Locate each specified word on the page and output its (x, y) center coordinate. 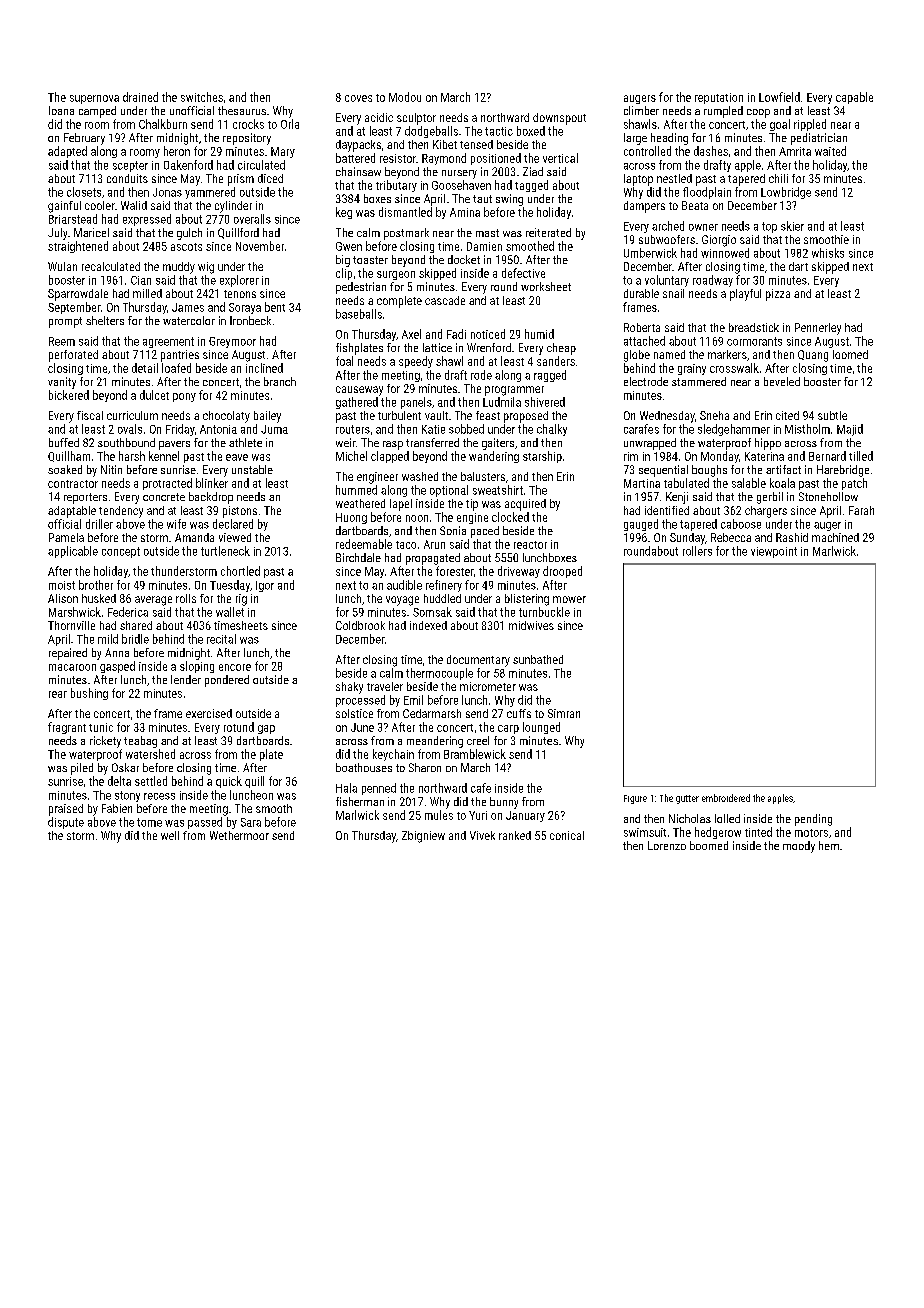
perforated (73, 356)
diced (270, 178)
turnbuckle (544, 612)
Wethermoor (239, 835)
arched (668, 226)
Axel (411, 334)
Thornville (71, 625)
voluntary (667, 281)
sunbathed (538, 659)
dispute (66, 823)
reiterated (548, 232)
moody (799, 847)
